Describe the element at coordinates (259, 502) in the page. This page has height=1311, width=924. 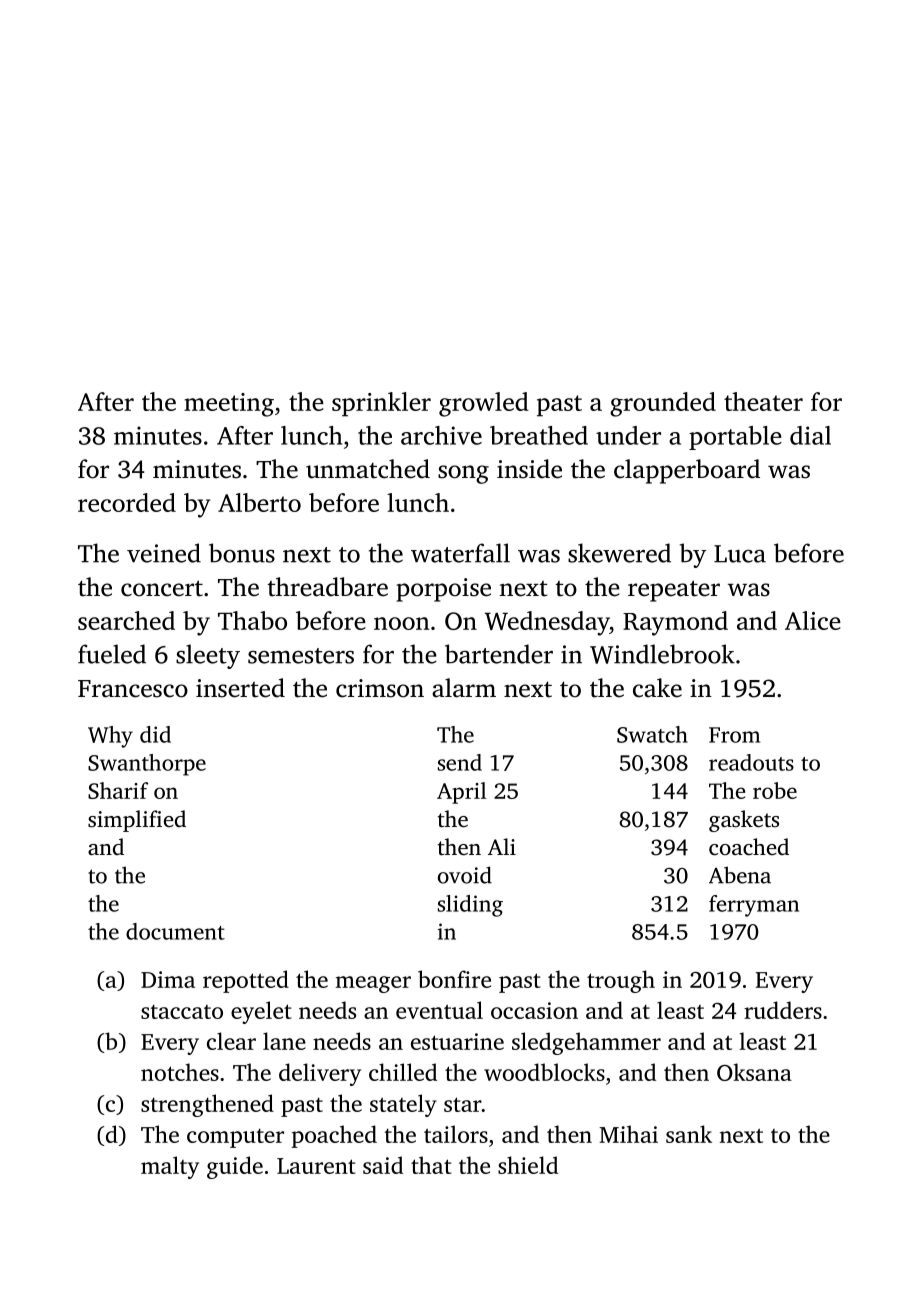
I see `Alberto` at that location.
